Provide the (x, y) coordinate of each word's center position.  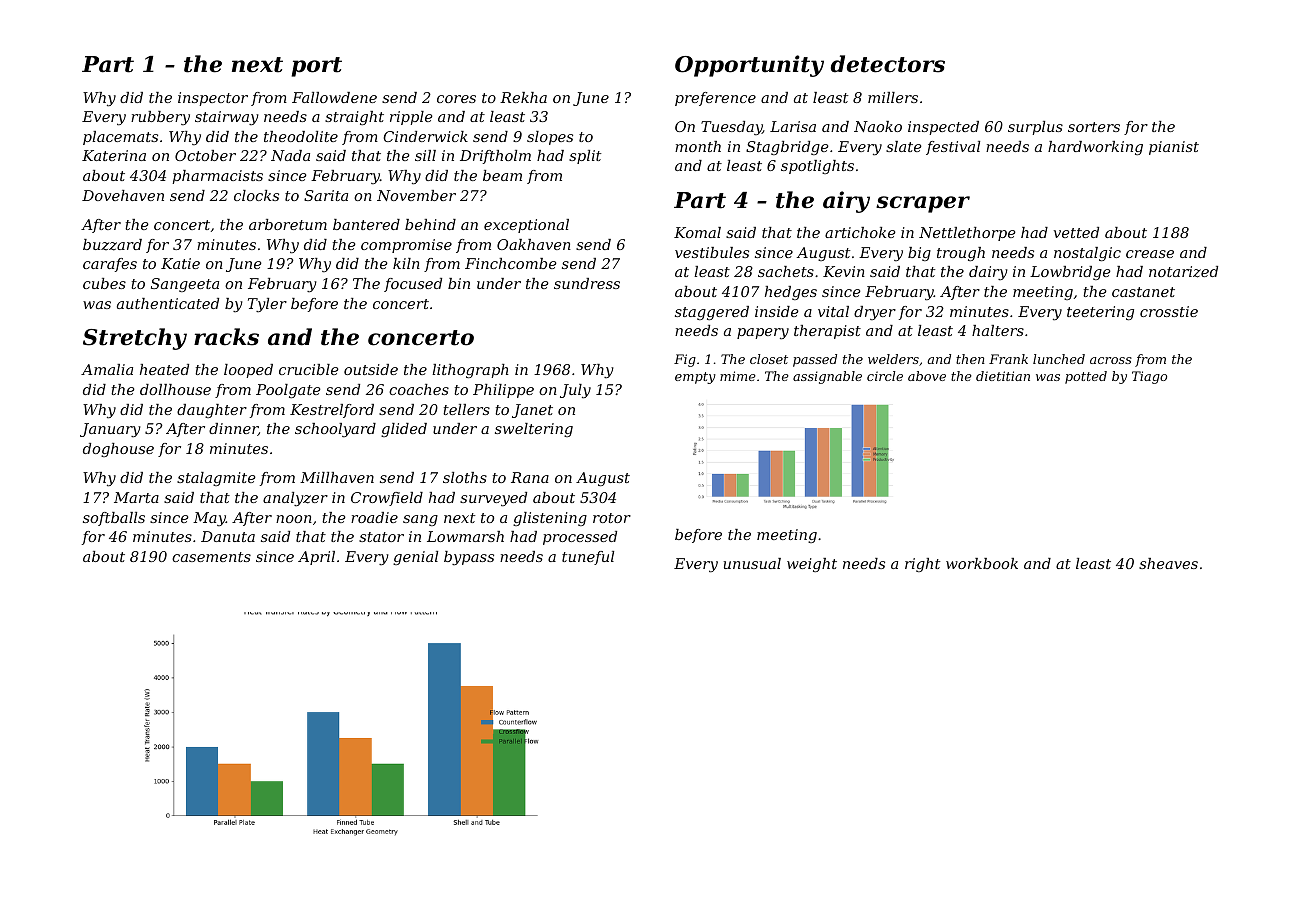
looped (248, 371)
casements (211, 557)
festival (953, 148)
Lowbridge (1070, 273)
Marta (136, 497)
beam (502, 175)
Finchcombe (511, 263)
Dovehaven (123, 195)
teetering (1100, 313)
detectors (888, 64)
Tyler (267, 305)
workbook (982, 563)
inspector (213, 99)
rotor (612, 518)
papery (763, 334)
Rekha (523, 97)
